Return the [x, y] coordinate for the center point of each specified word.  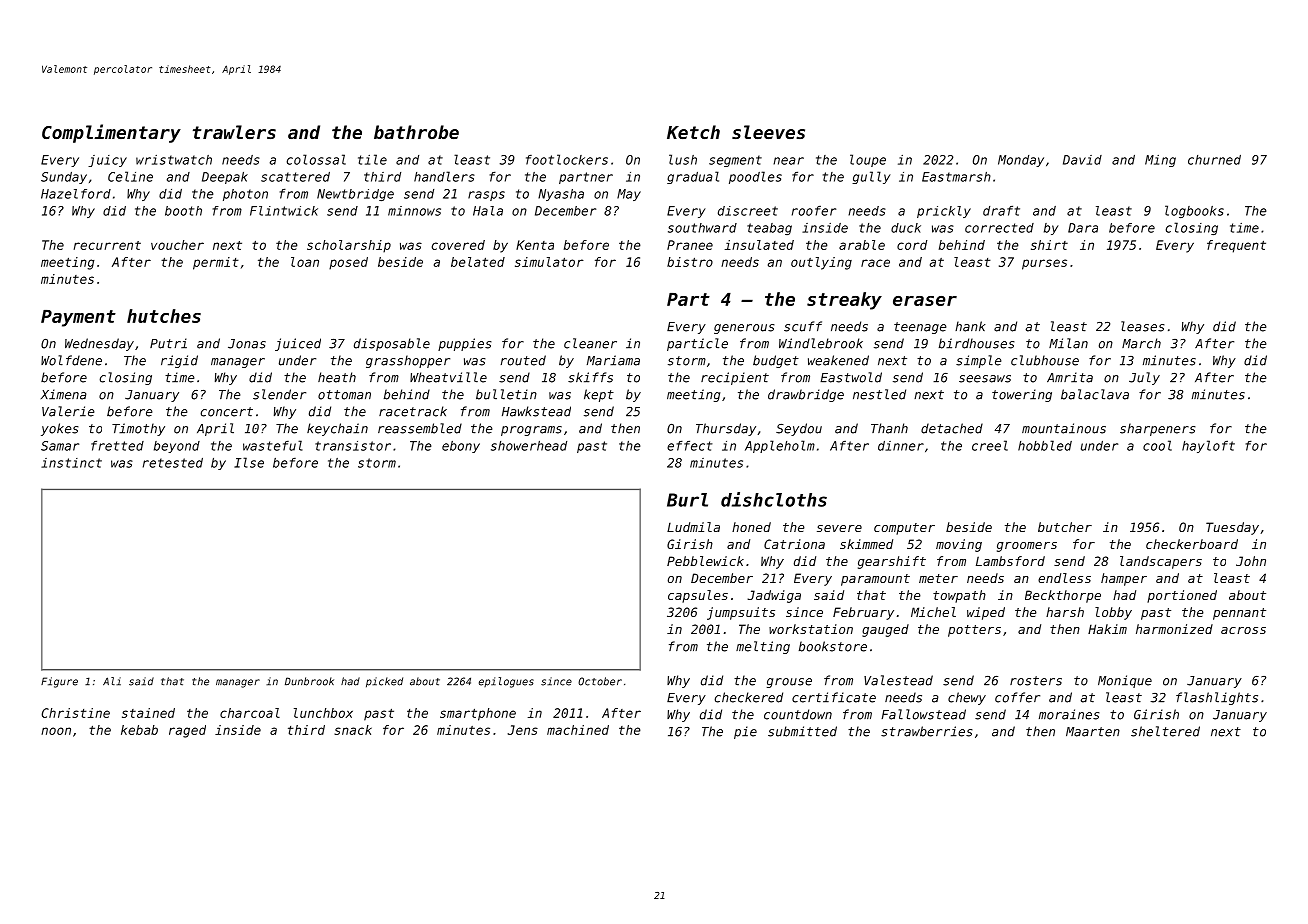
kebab [139, 730]
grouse [789, 683]
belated [478, 262]
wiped [986, 613]
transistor [353, 446]
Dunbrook [309, 681]
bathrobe [416, 132]
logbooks [1194, 211]
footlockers [567, 159]
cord [912, 245]
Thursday [726, 429]
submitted [802, 731]
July [1144, 378]
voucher [177, 245]
